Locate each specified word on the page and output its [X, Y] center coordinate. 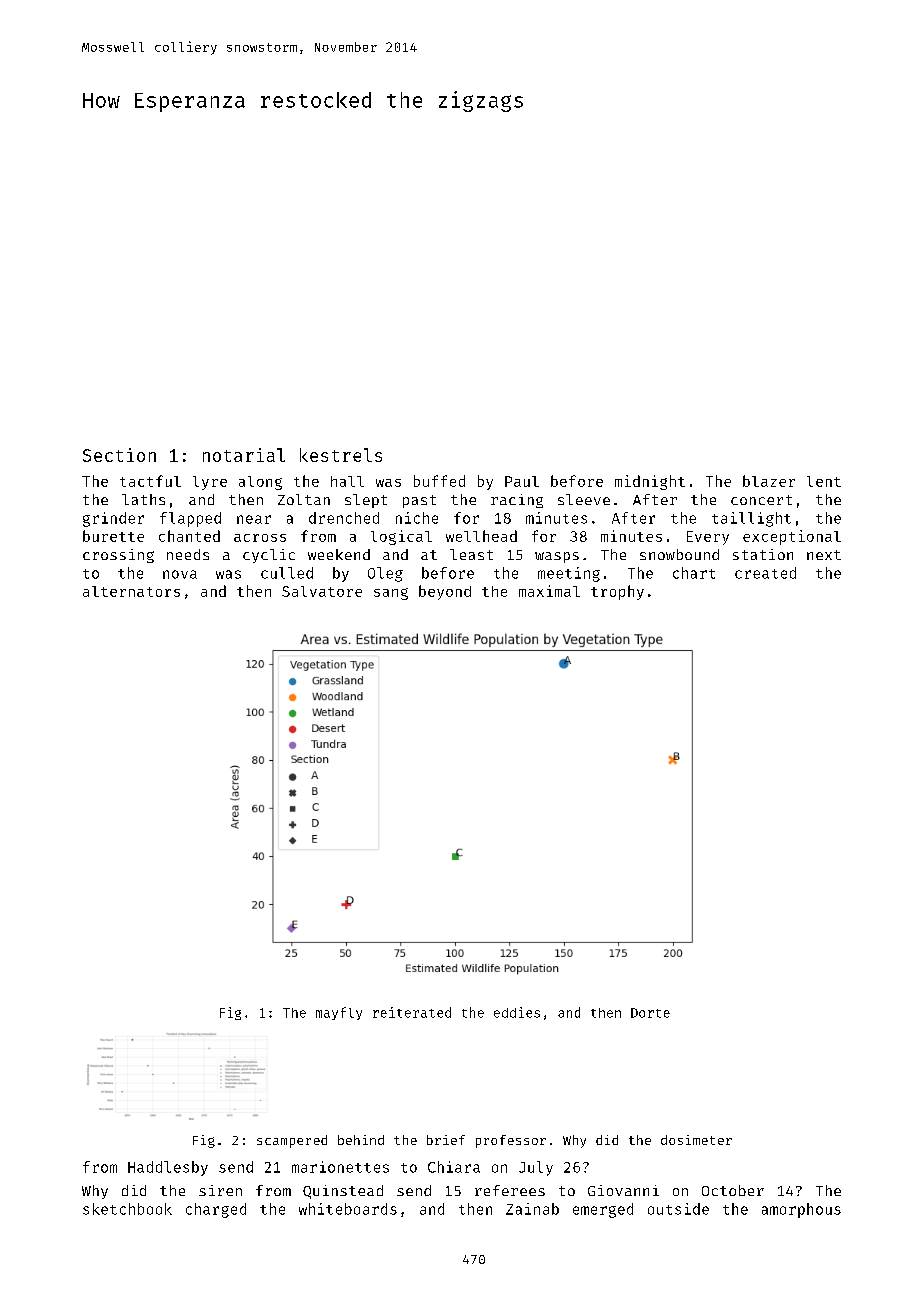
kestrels [341, 455]
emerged [603, 1210]
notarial [244, 455]
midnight [650, 482]
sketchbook [127, 1209]
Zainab [532, 1209]
